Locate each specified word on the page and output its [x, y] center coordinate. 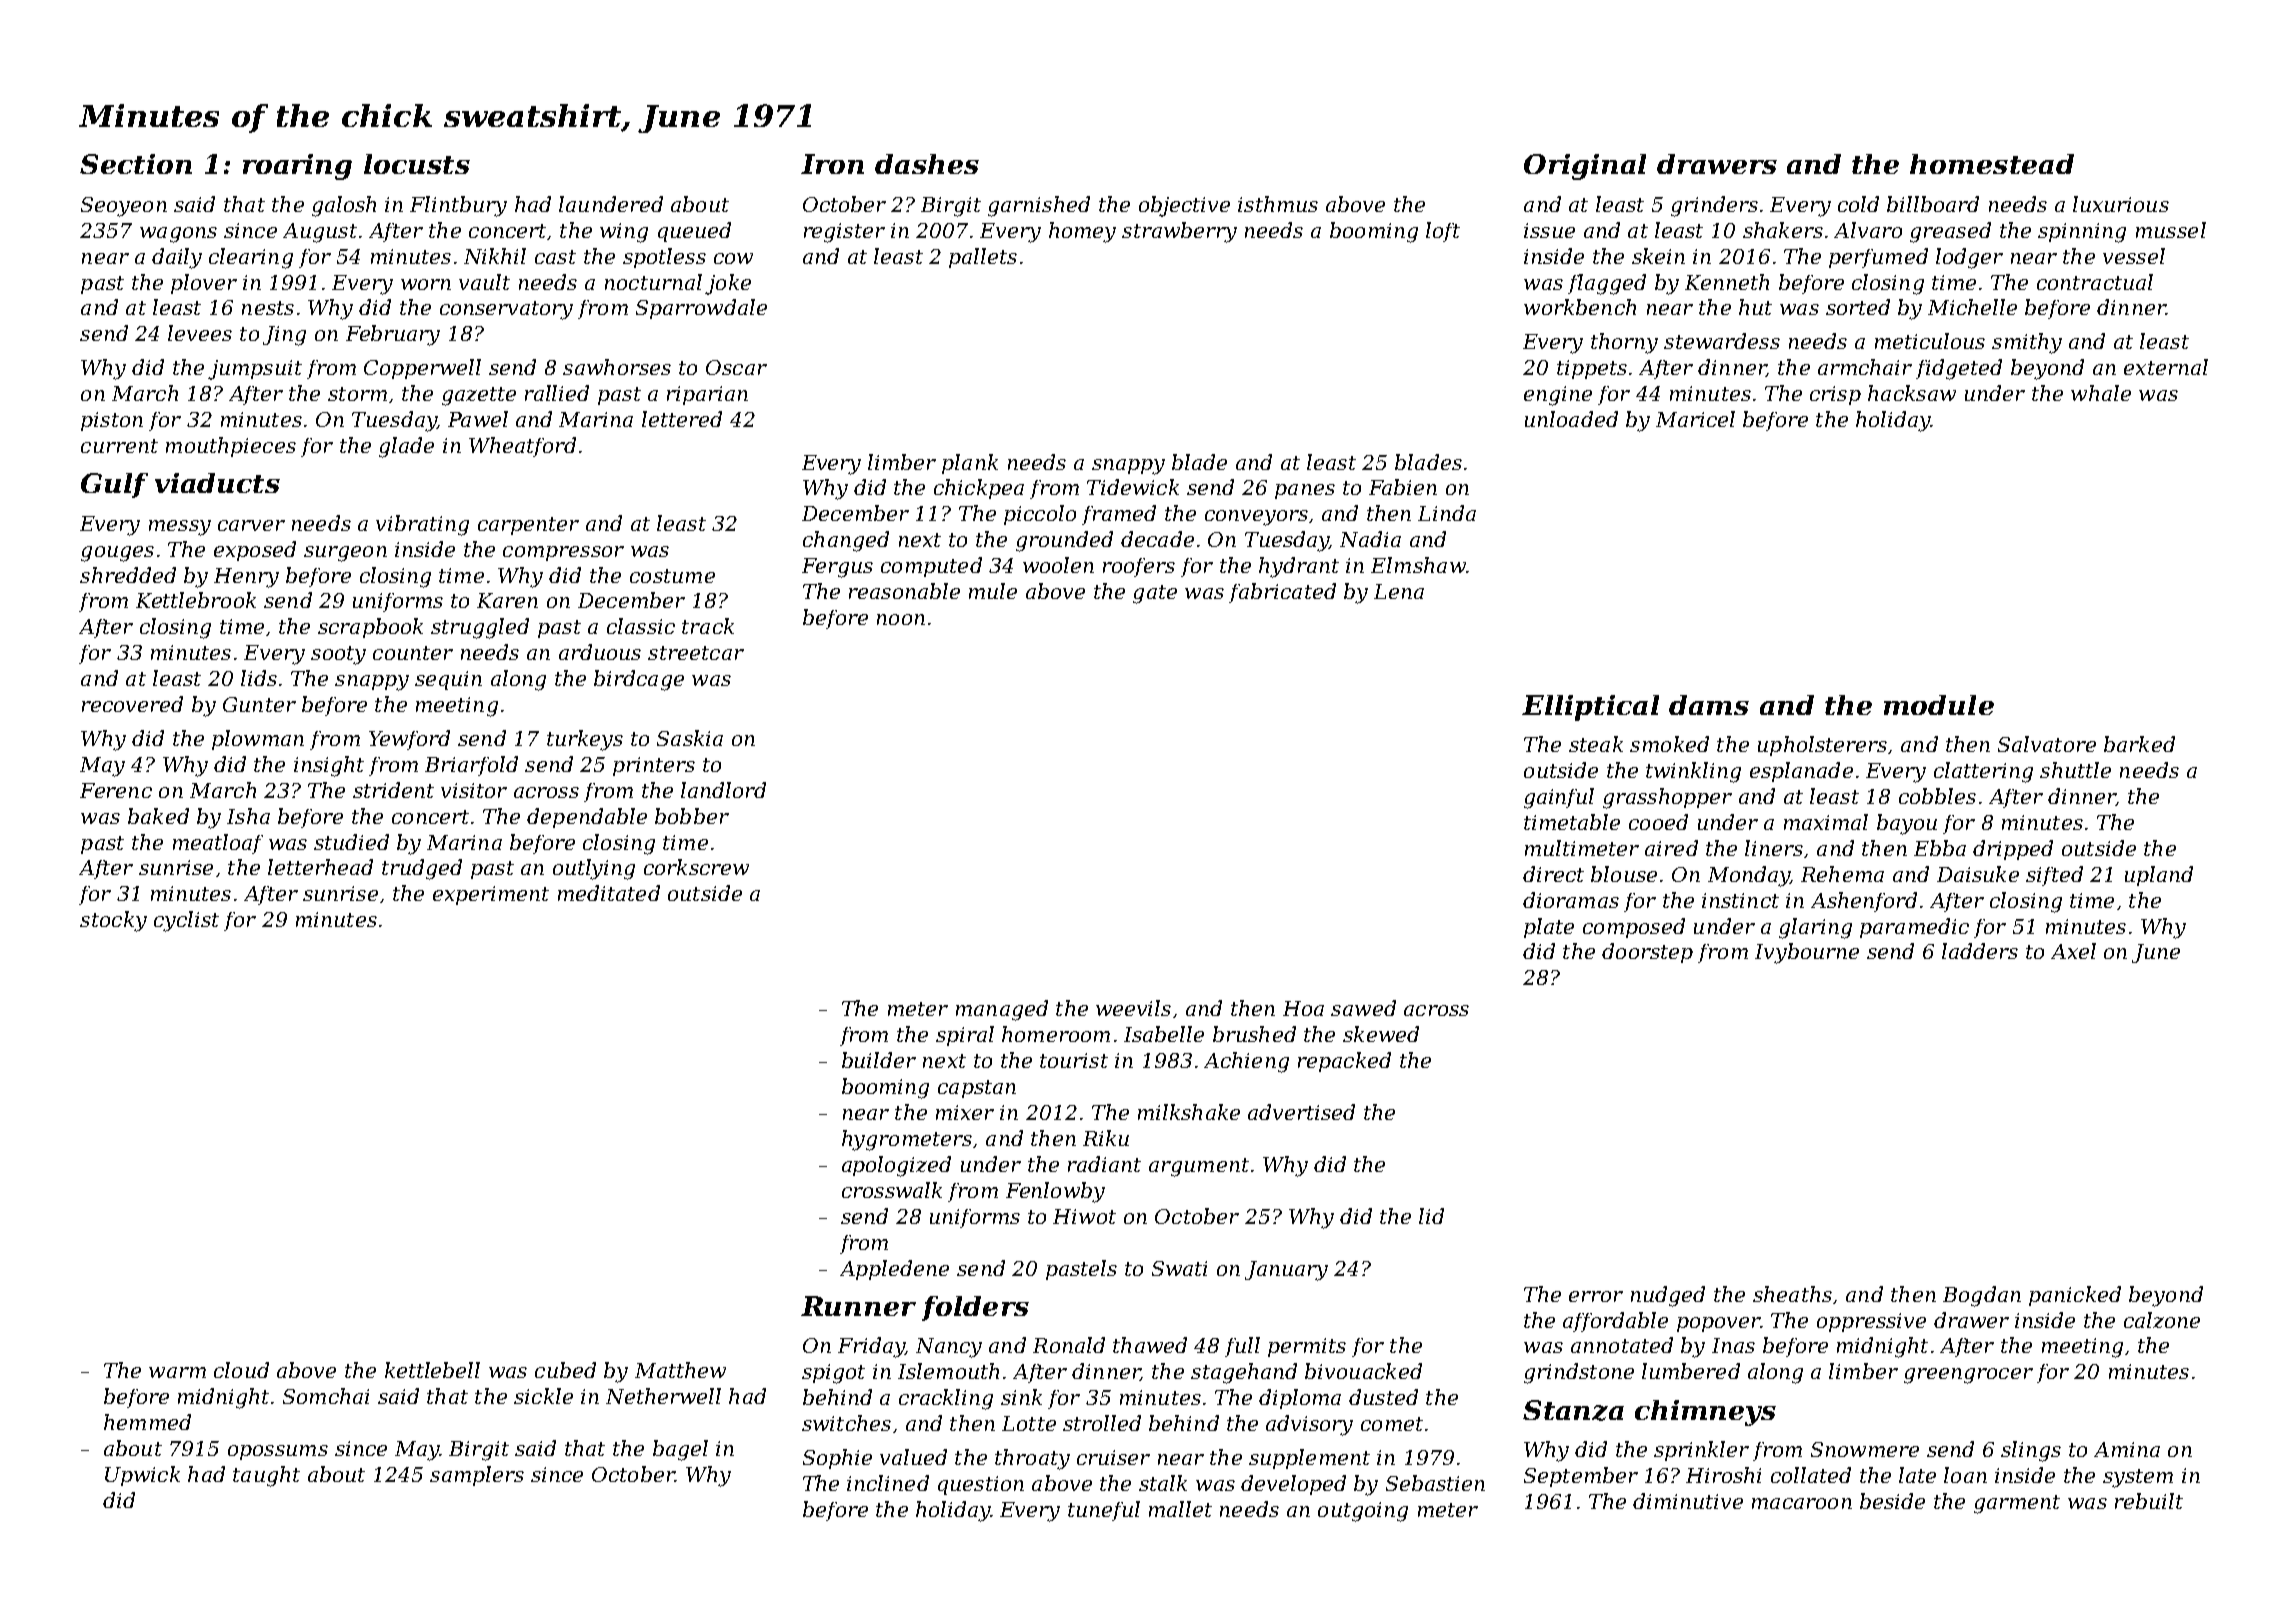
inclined [888, 1483]
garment [2017, 1504]
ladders [1980, 951]
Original [1585, 167]
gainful [1559, 798]
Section [136, 164]
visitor [474, 790]
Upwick [142, 1476]
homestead [1992, 164]
